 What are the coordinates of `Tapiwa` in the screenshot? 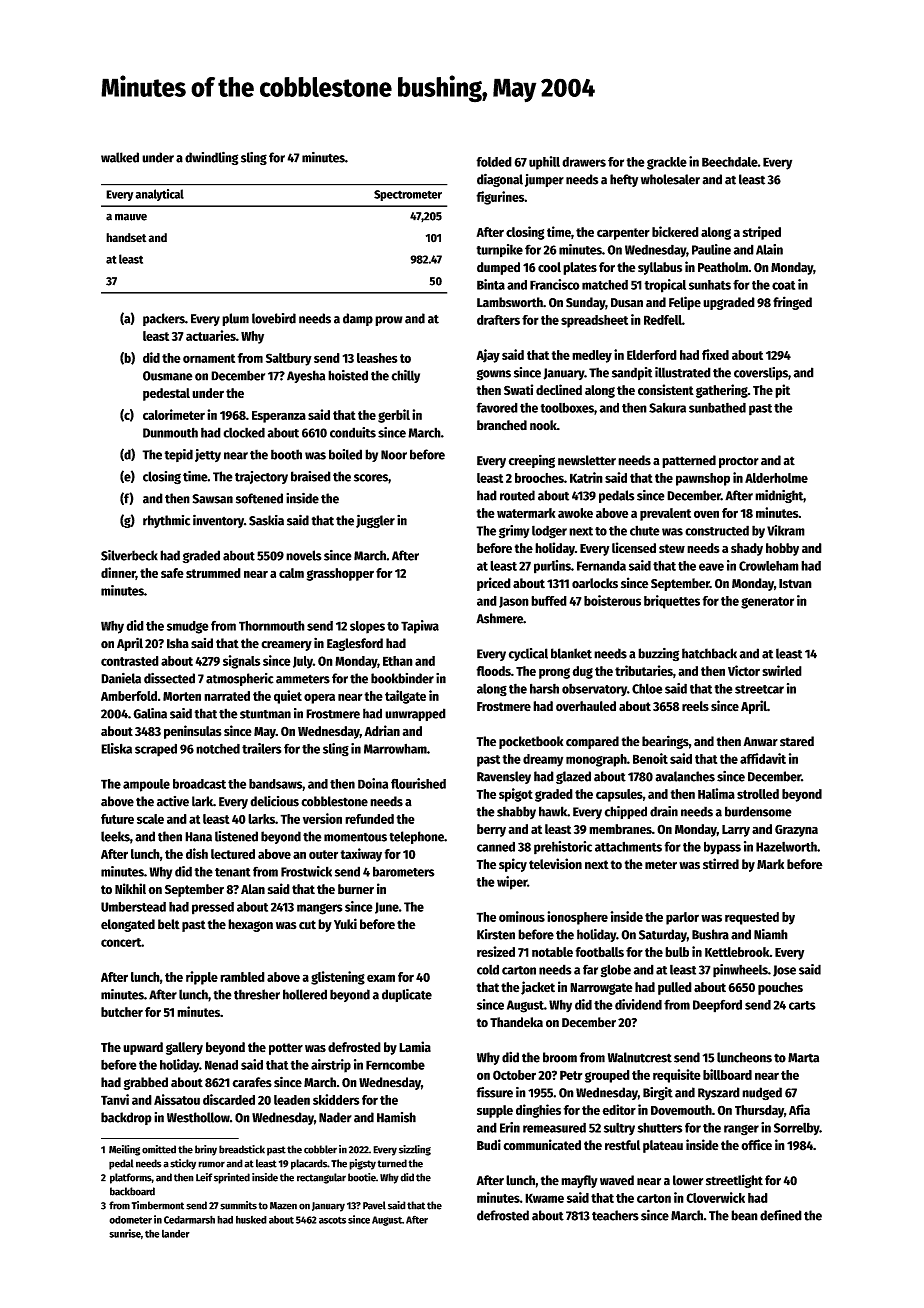 It's located at (420, 627).
